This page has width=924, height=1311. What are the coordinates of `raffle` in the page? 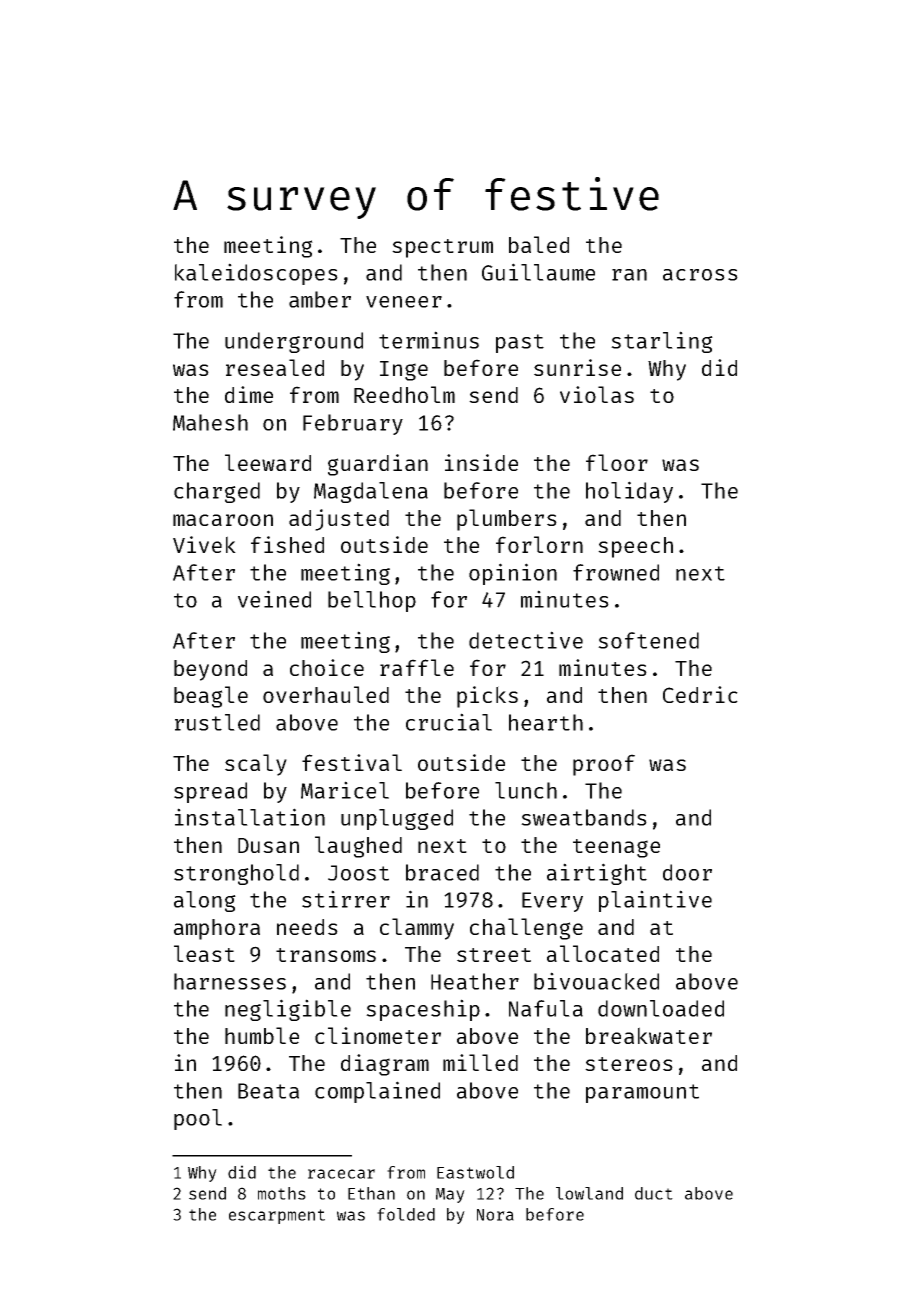 It's located at (417, 667).
